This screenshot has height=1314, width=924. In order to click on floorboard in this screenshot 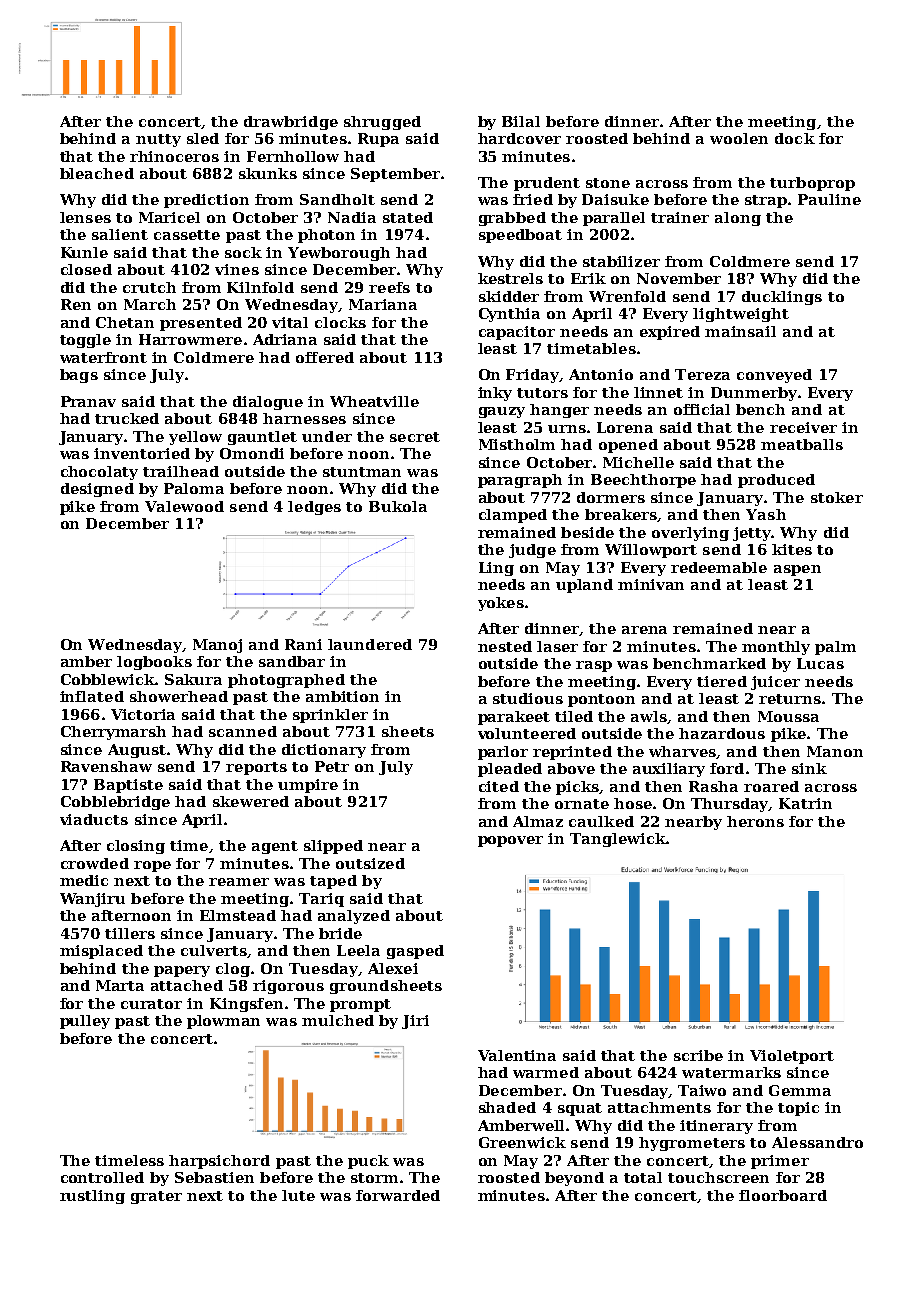, I will do `click(783, 1195)`.
